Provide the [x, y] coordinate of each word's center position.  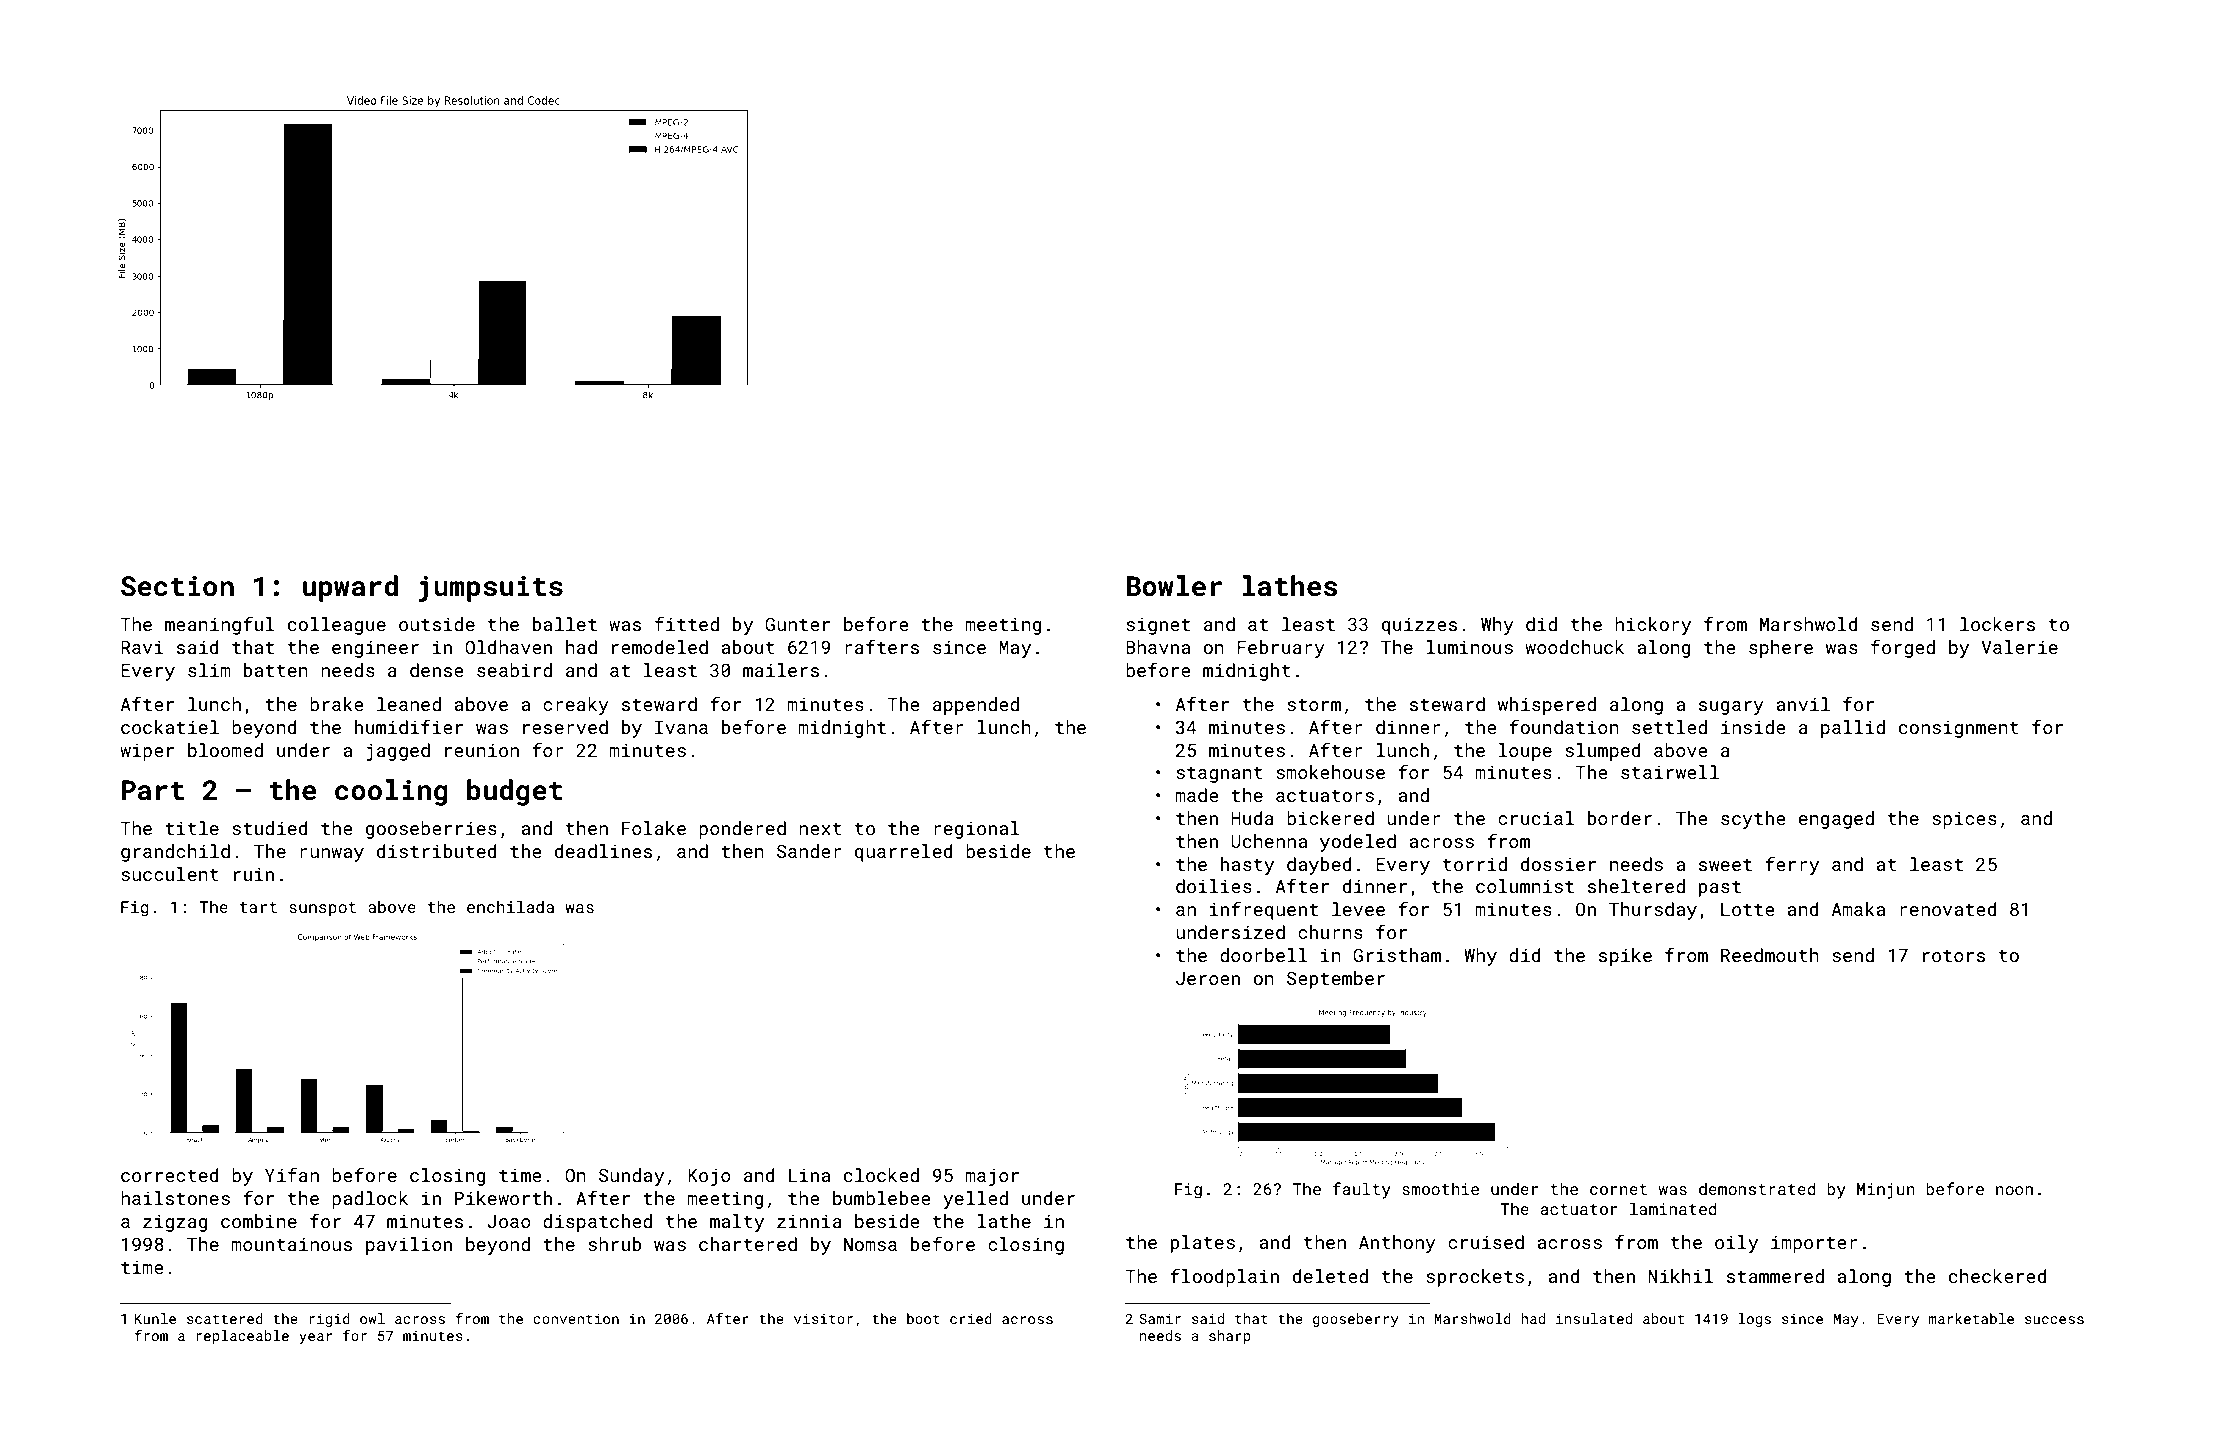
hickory [1653, 626]
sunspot [322, 909]
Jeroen [1208, 978]
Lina [809, 1175]
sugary [1731, 708]
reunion [482, 750]
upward [350, 588]
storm [1314, 705]
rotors [1954, 956]
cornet [1618, 1189]
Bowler [1174, 586]
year [315, 1338]
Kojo [709, 1177]
